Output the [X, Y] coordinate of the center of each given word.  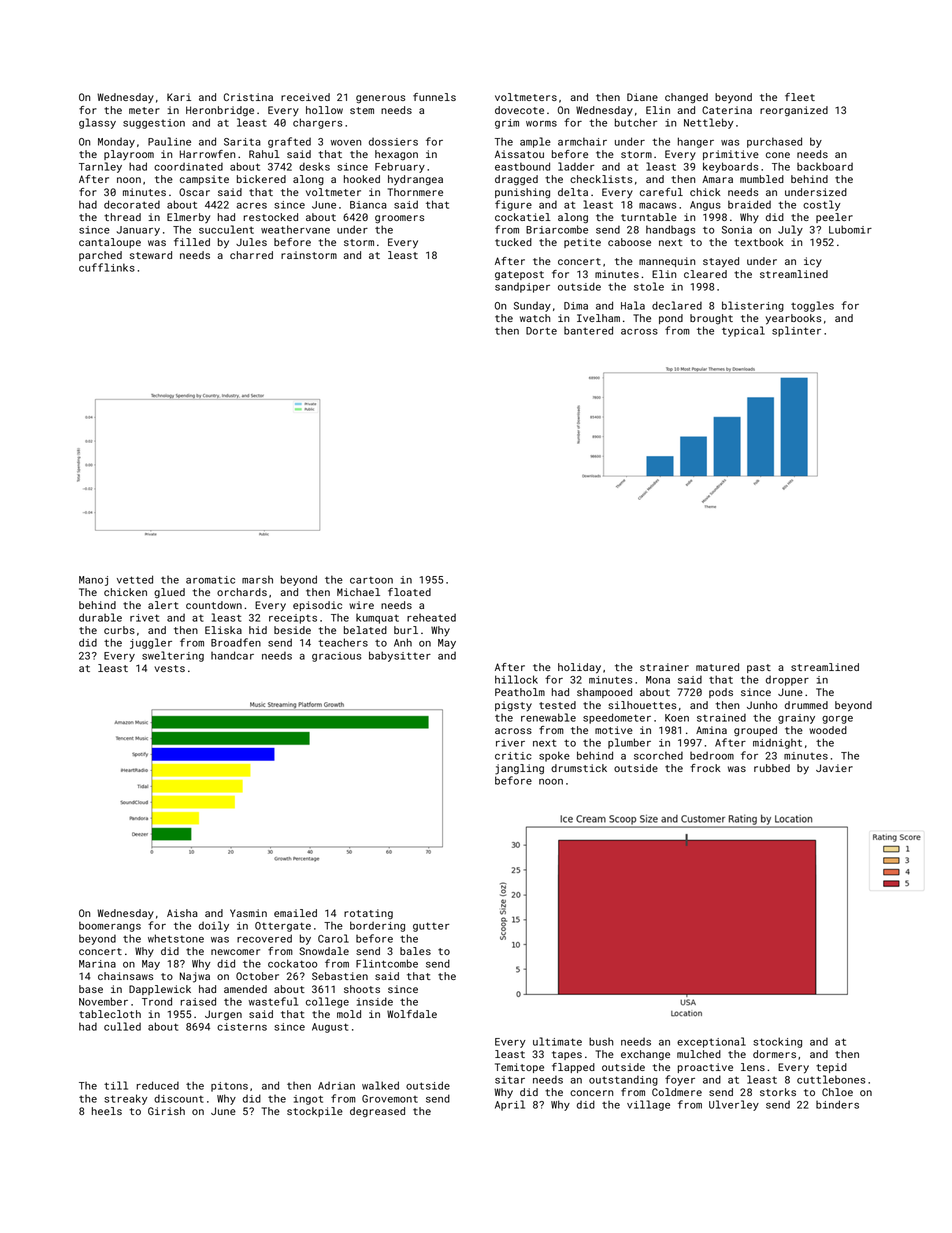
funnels [434, 97]
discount [179, 1099]
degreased [377, 1112]
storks [778, 1092]
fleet [800, 97]
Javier [834, 768]
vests [169, 668]
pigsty [513, 706]
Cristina [248, 97]
